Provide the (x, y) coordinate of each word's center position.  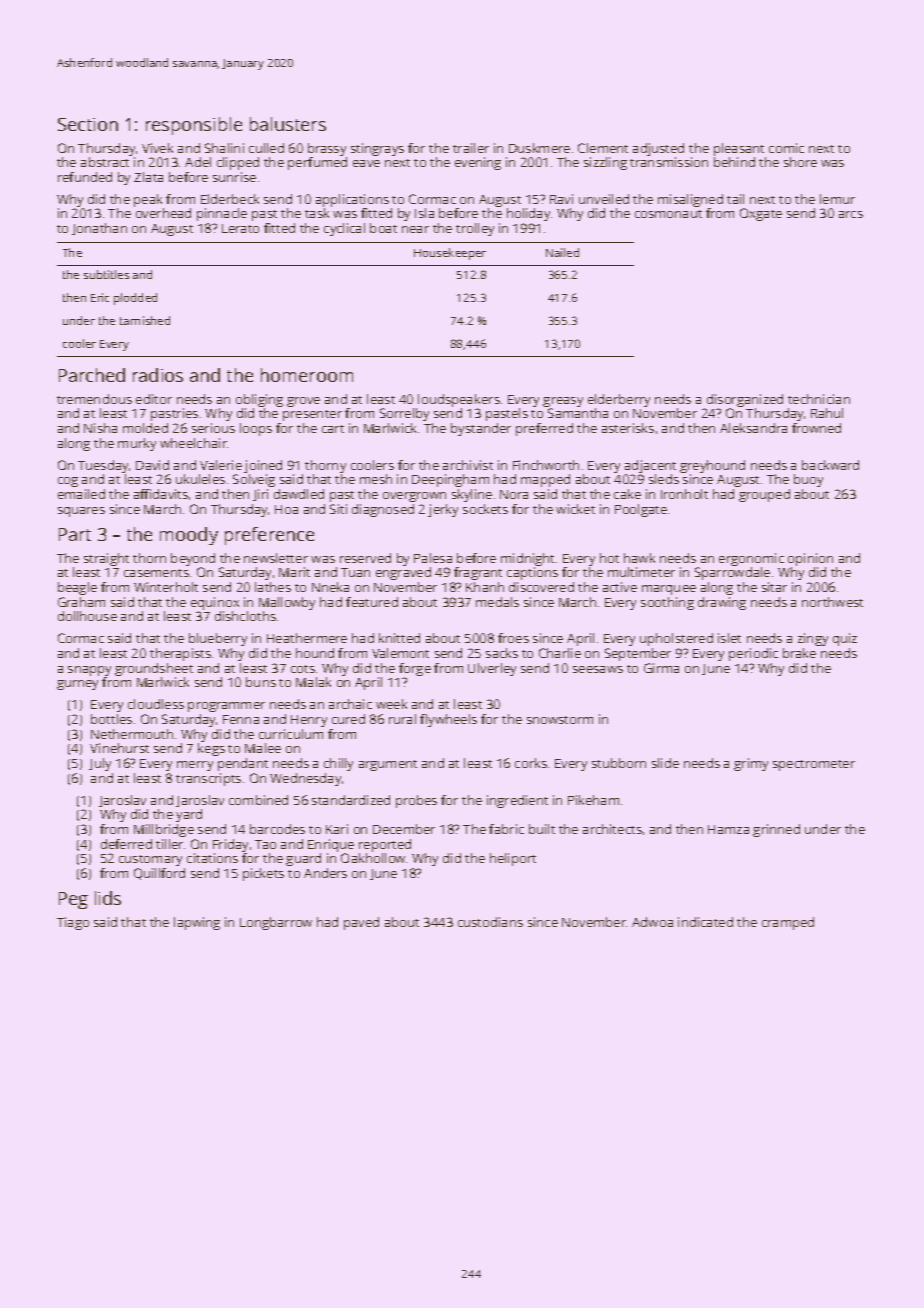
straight (106, 559)
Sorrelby (404, 414)
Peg (73, 900)
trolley (475, 229)
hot (609, 558)
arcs (851, 214)
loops (256, 429)
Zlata (148, 177)
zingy (813, 639)
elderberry (619, 400)
